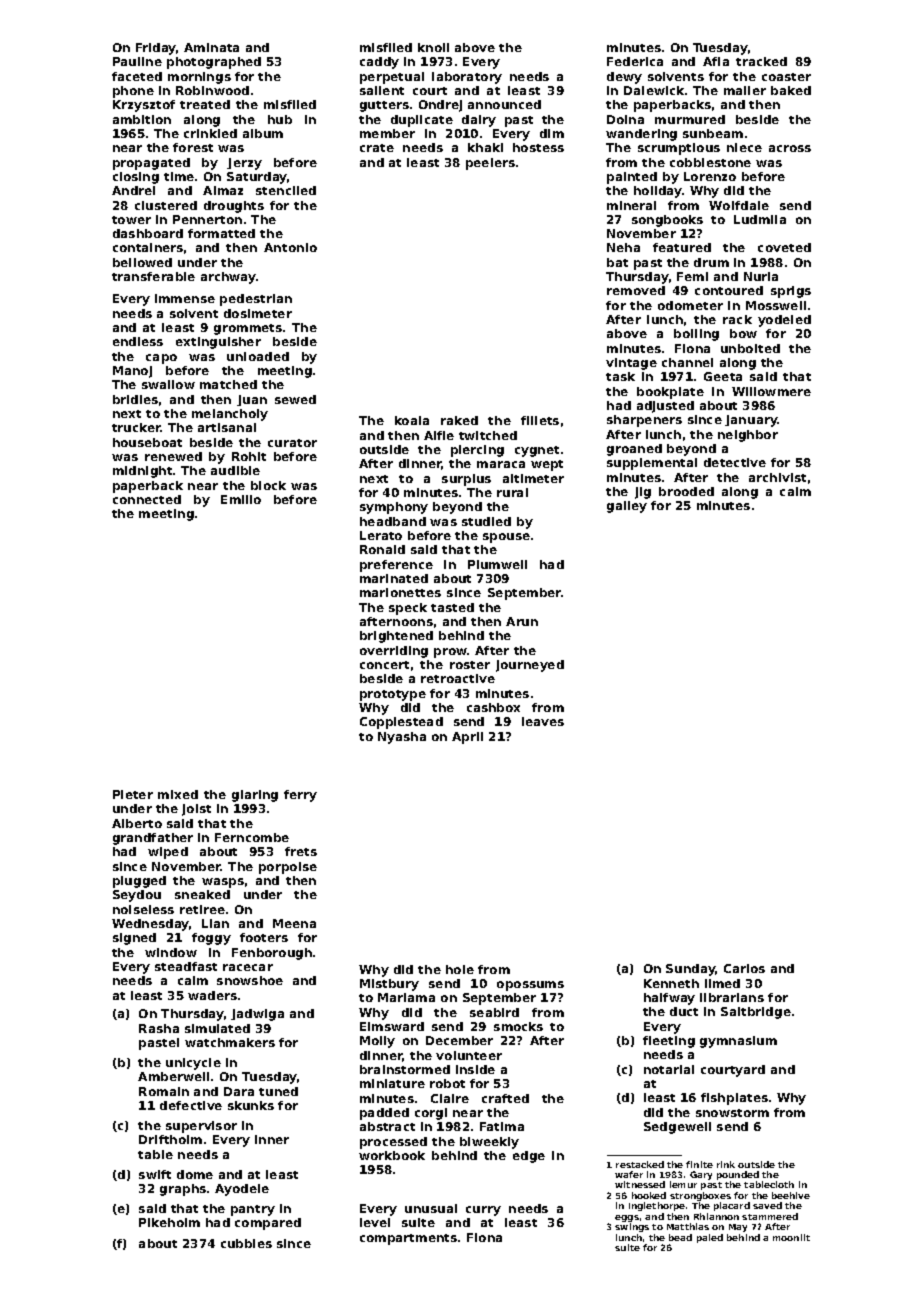 This screenshot has height=1308, width=924. What do you see at coordinates (738, 1042) in the screenshot?
I see `gymnasium` at bounding box center [738, 1042].
